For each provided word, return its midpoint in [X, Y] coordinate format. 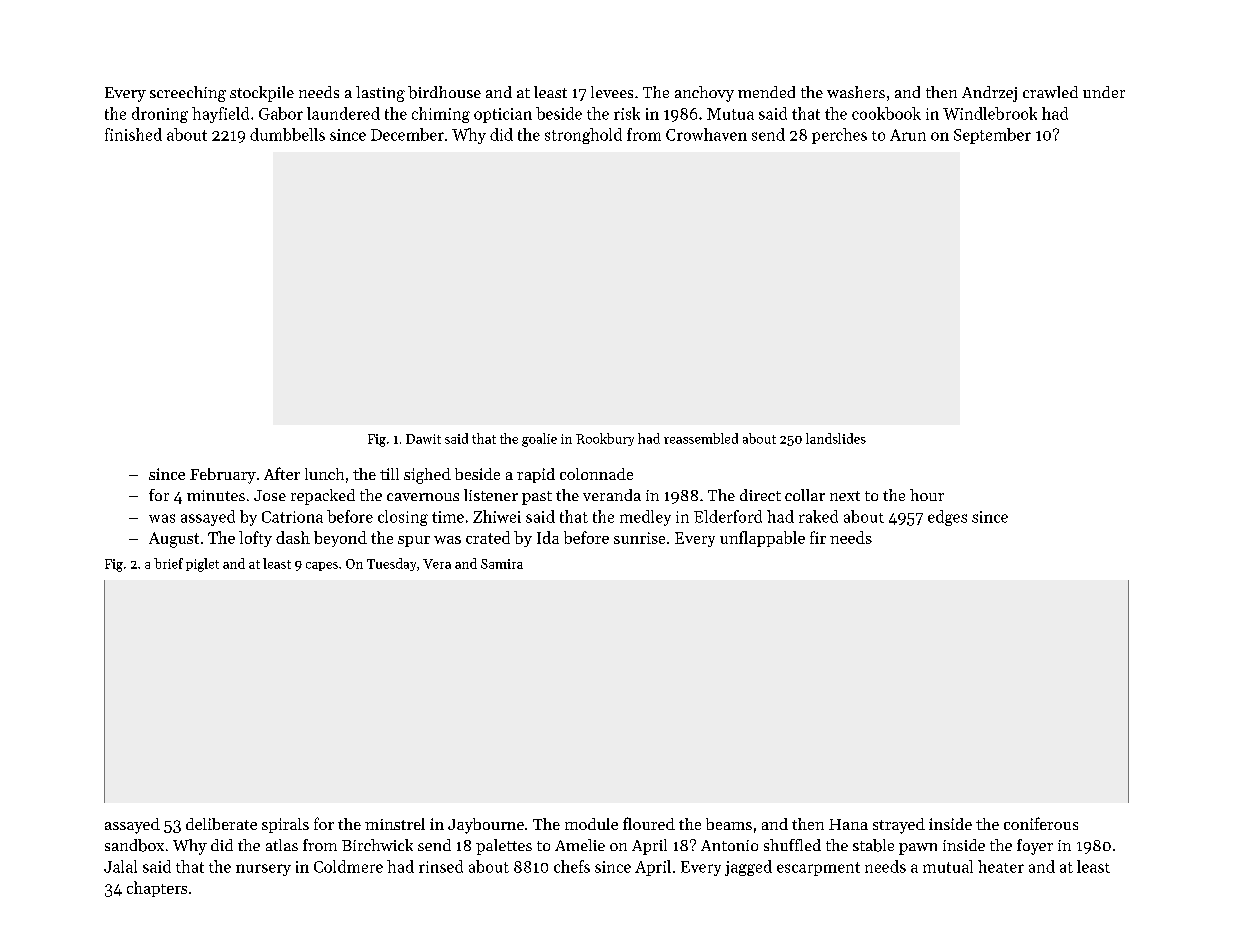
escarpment [818, 869]
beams [729, 824]
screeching [188, 94]
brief [168, 563]
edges [947, 518]
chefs [572, 866]
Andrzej [989, 94]
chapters [157, 889]
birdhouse [444, 92]
